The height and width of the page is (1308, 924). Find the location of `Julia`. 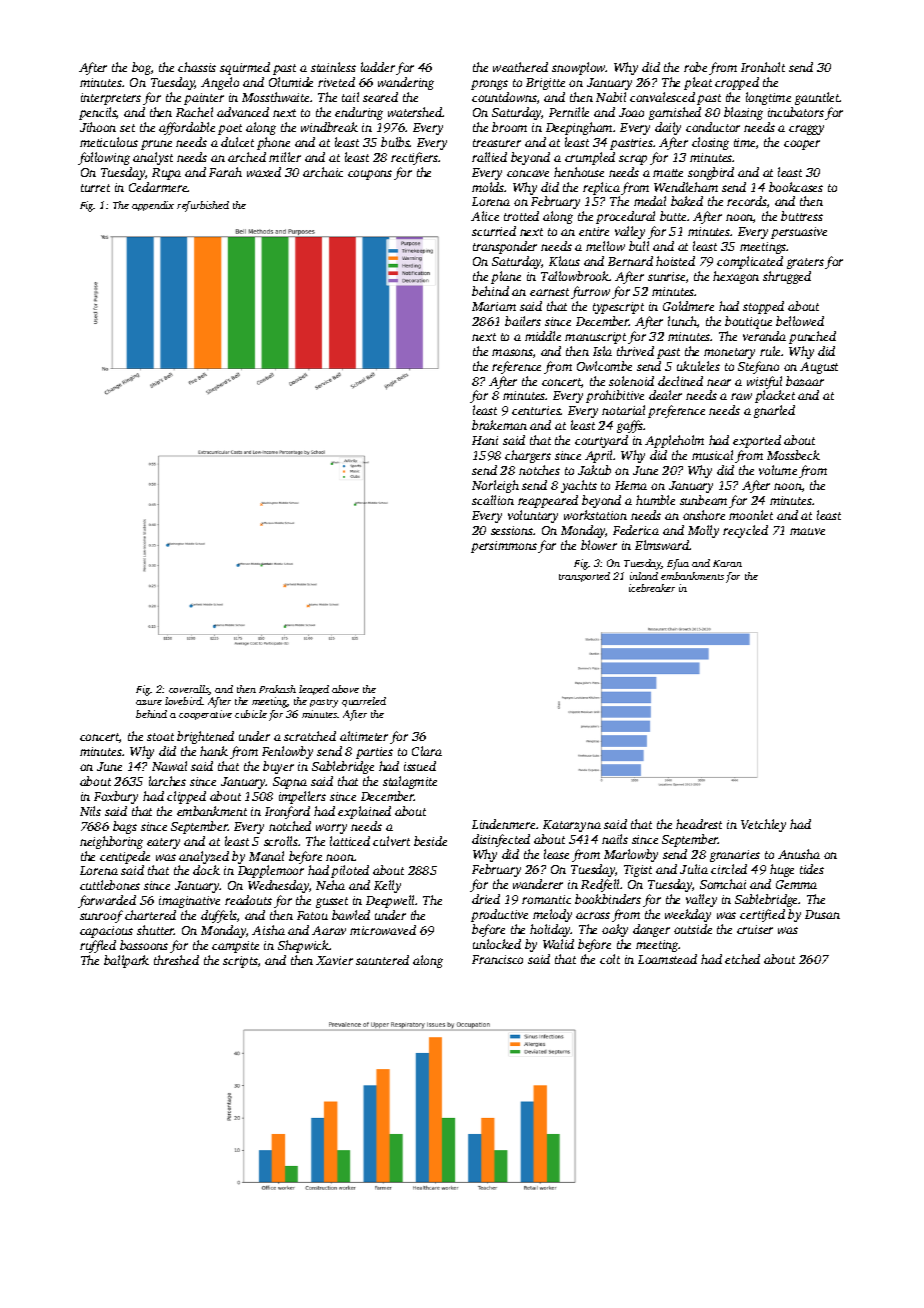

Julia is located at coordinates (694, 869).
